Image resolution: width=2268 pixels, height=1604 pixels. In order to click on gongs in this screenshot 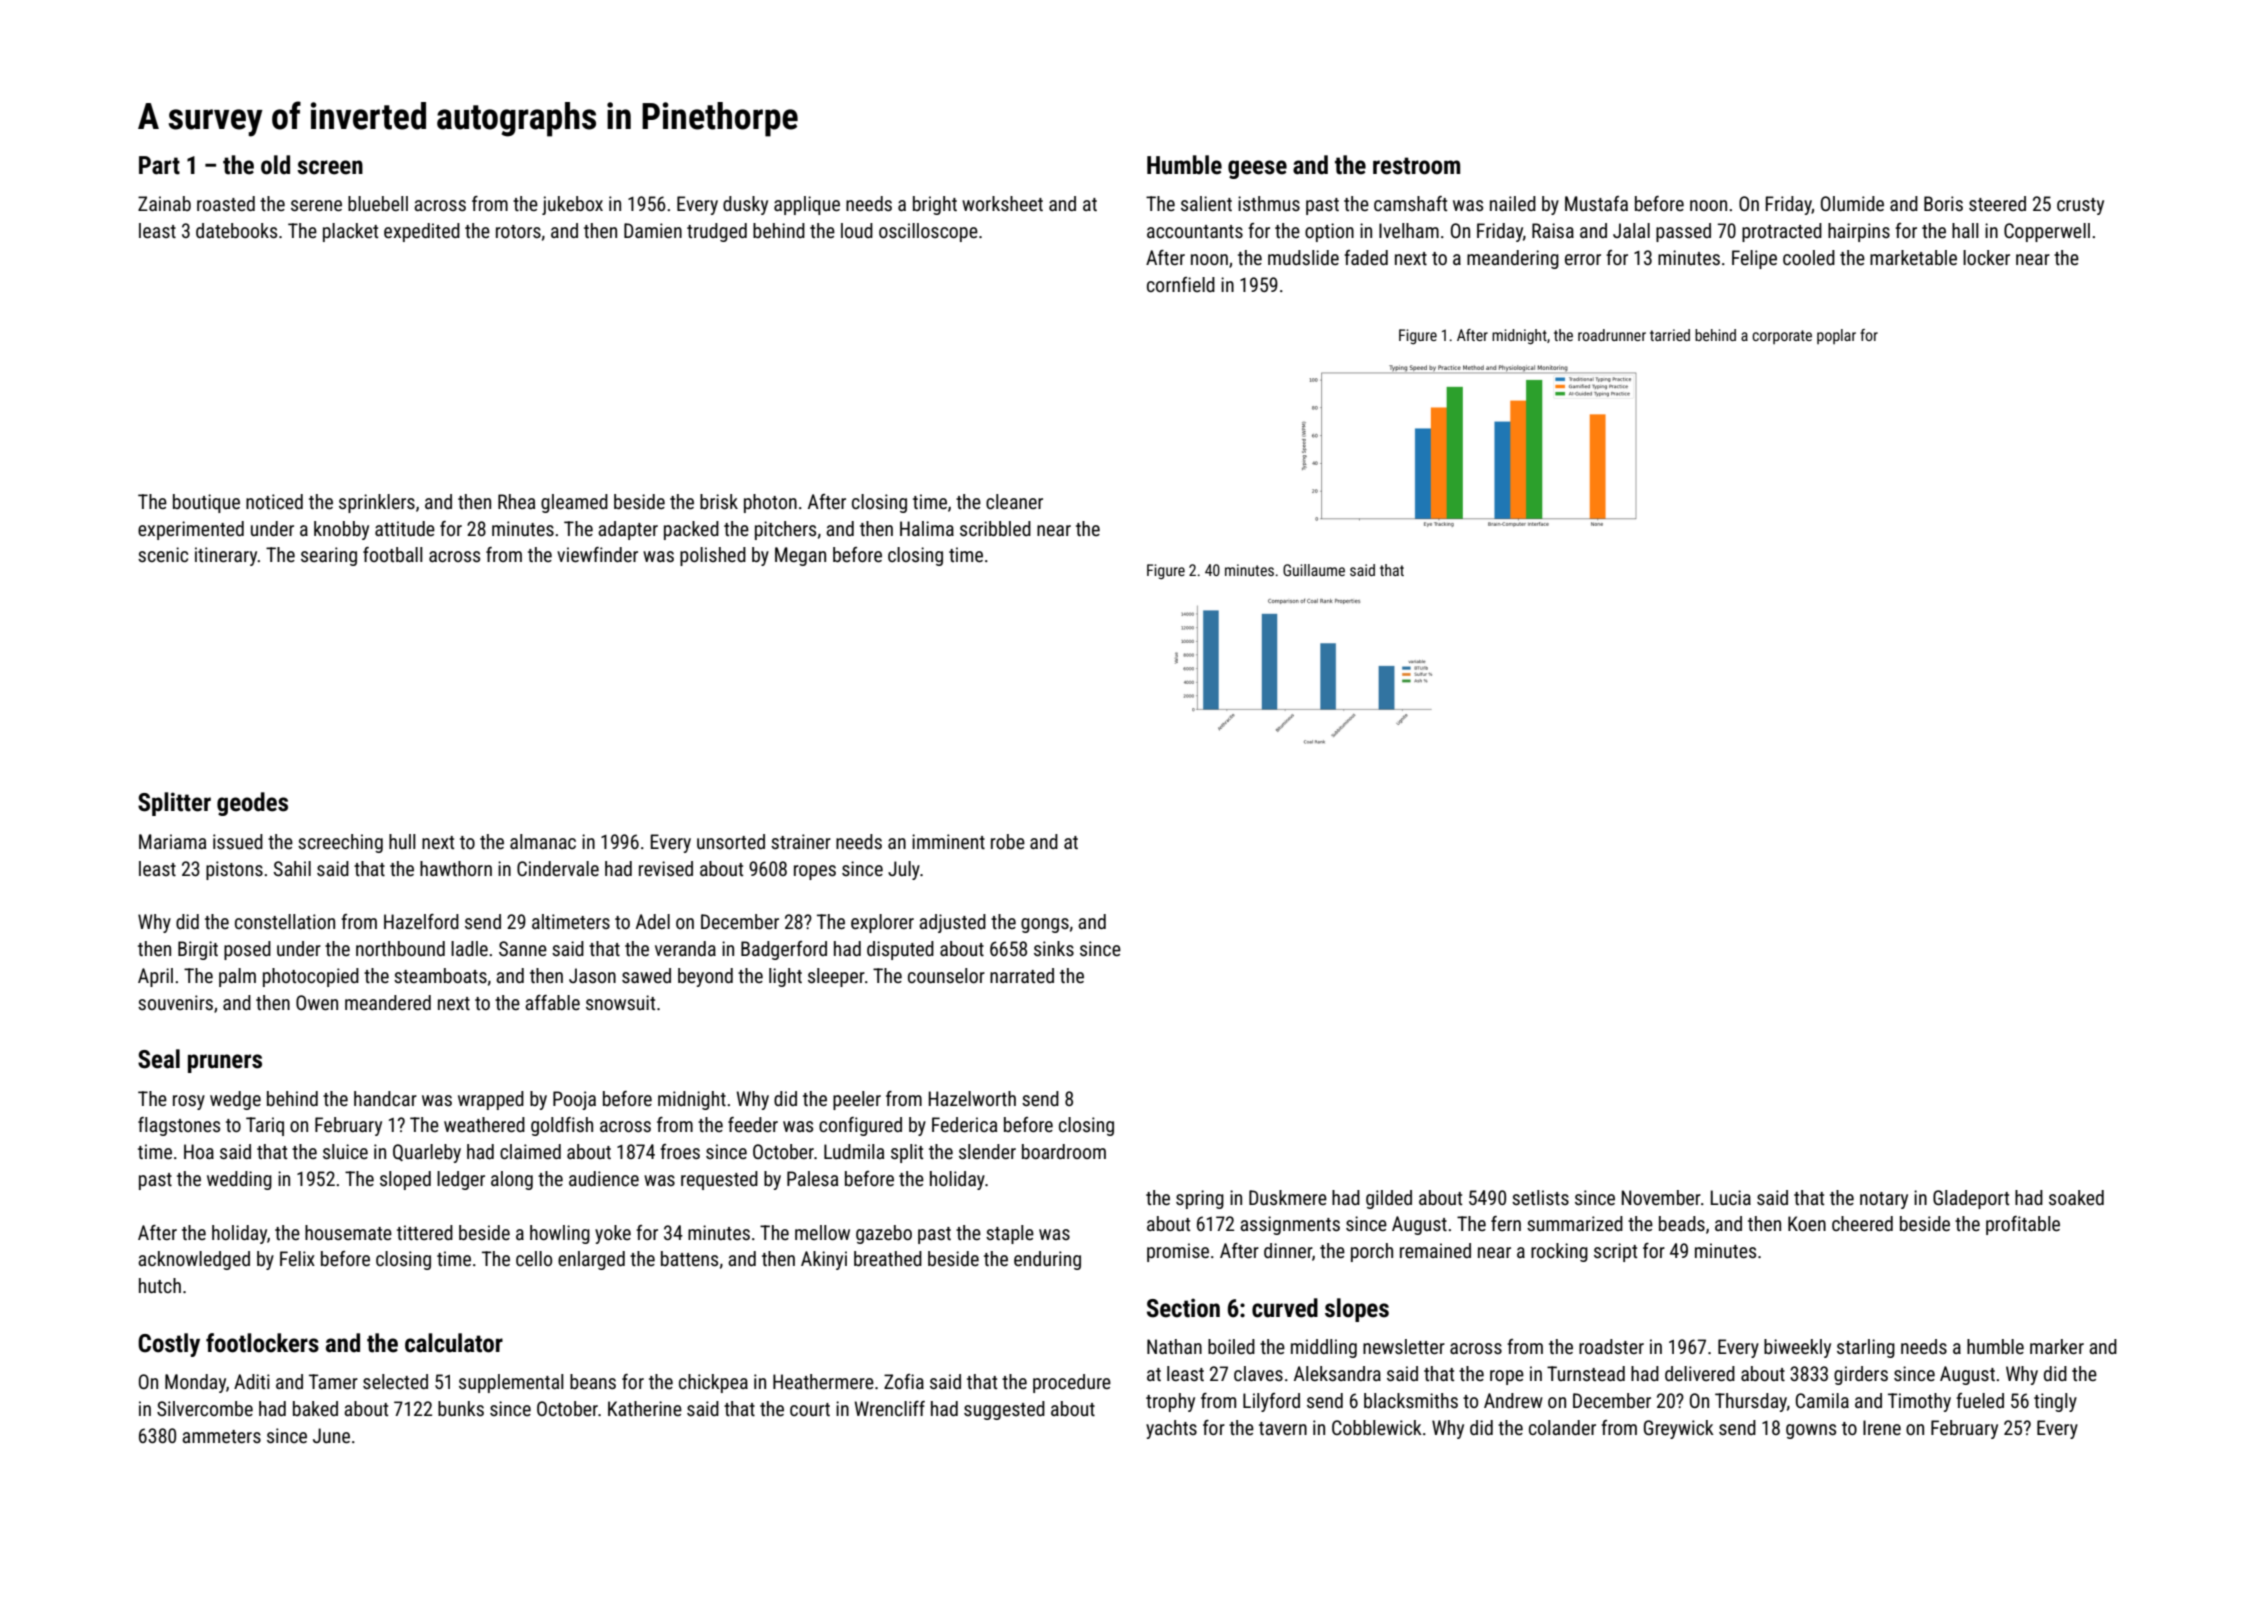, I will do `click(1045, 925)`.
